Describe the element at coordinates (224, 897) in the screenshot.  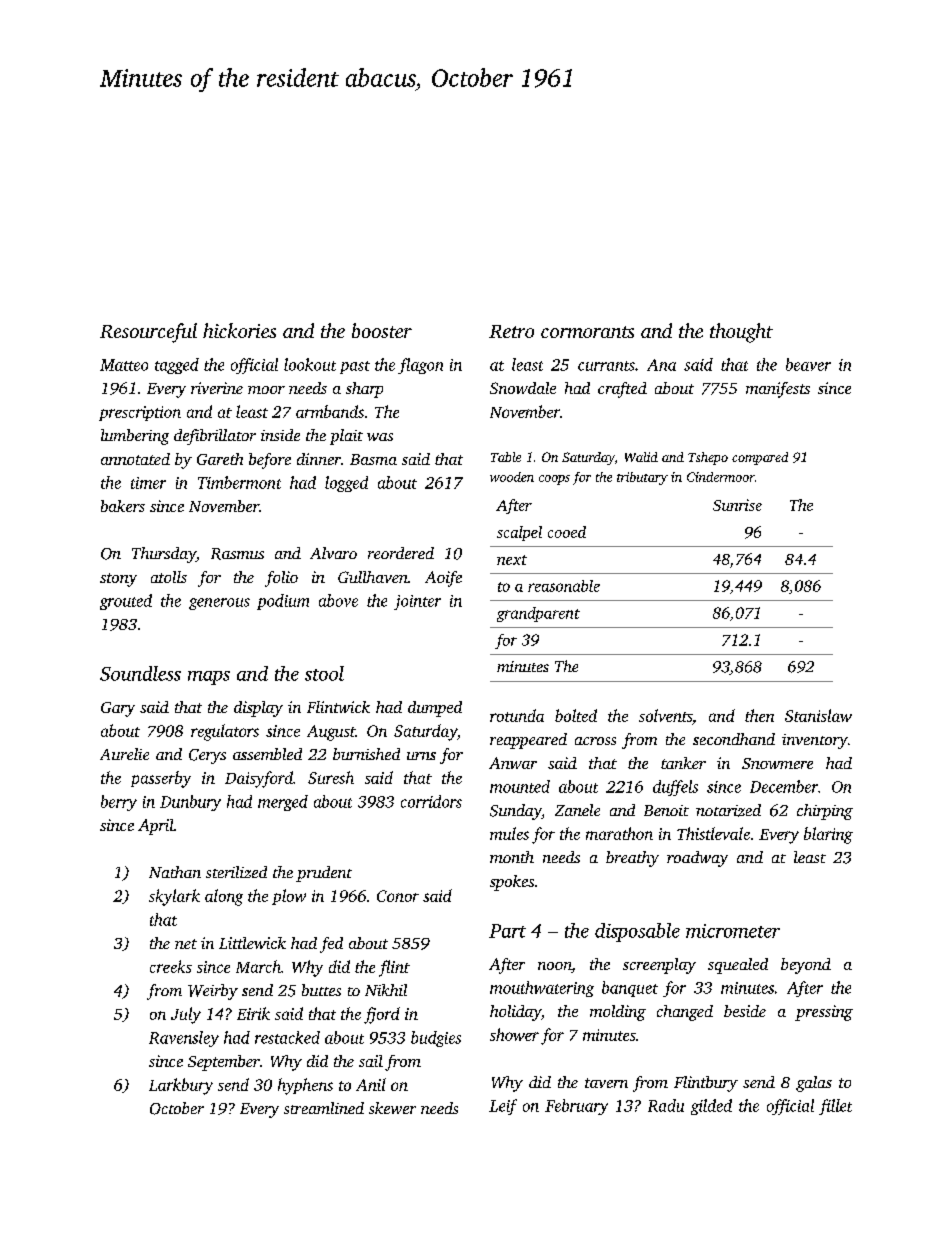
I see `along` at that location.
